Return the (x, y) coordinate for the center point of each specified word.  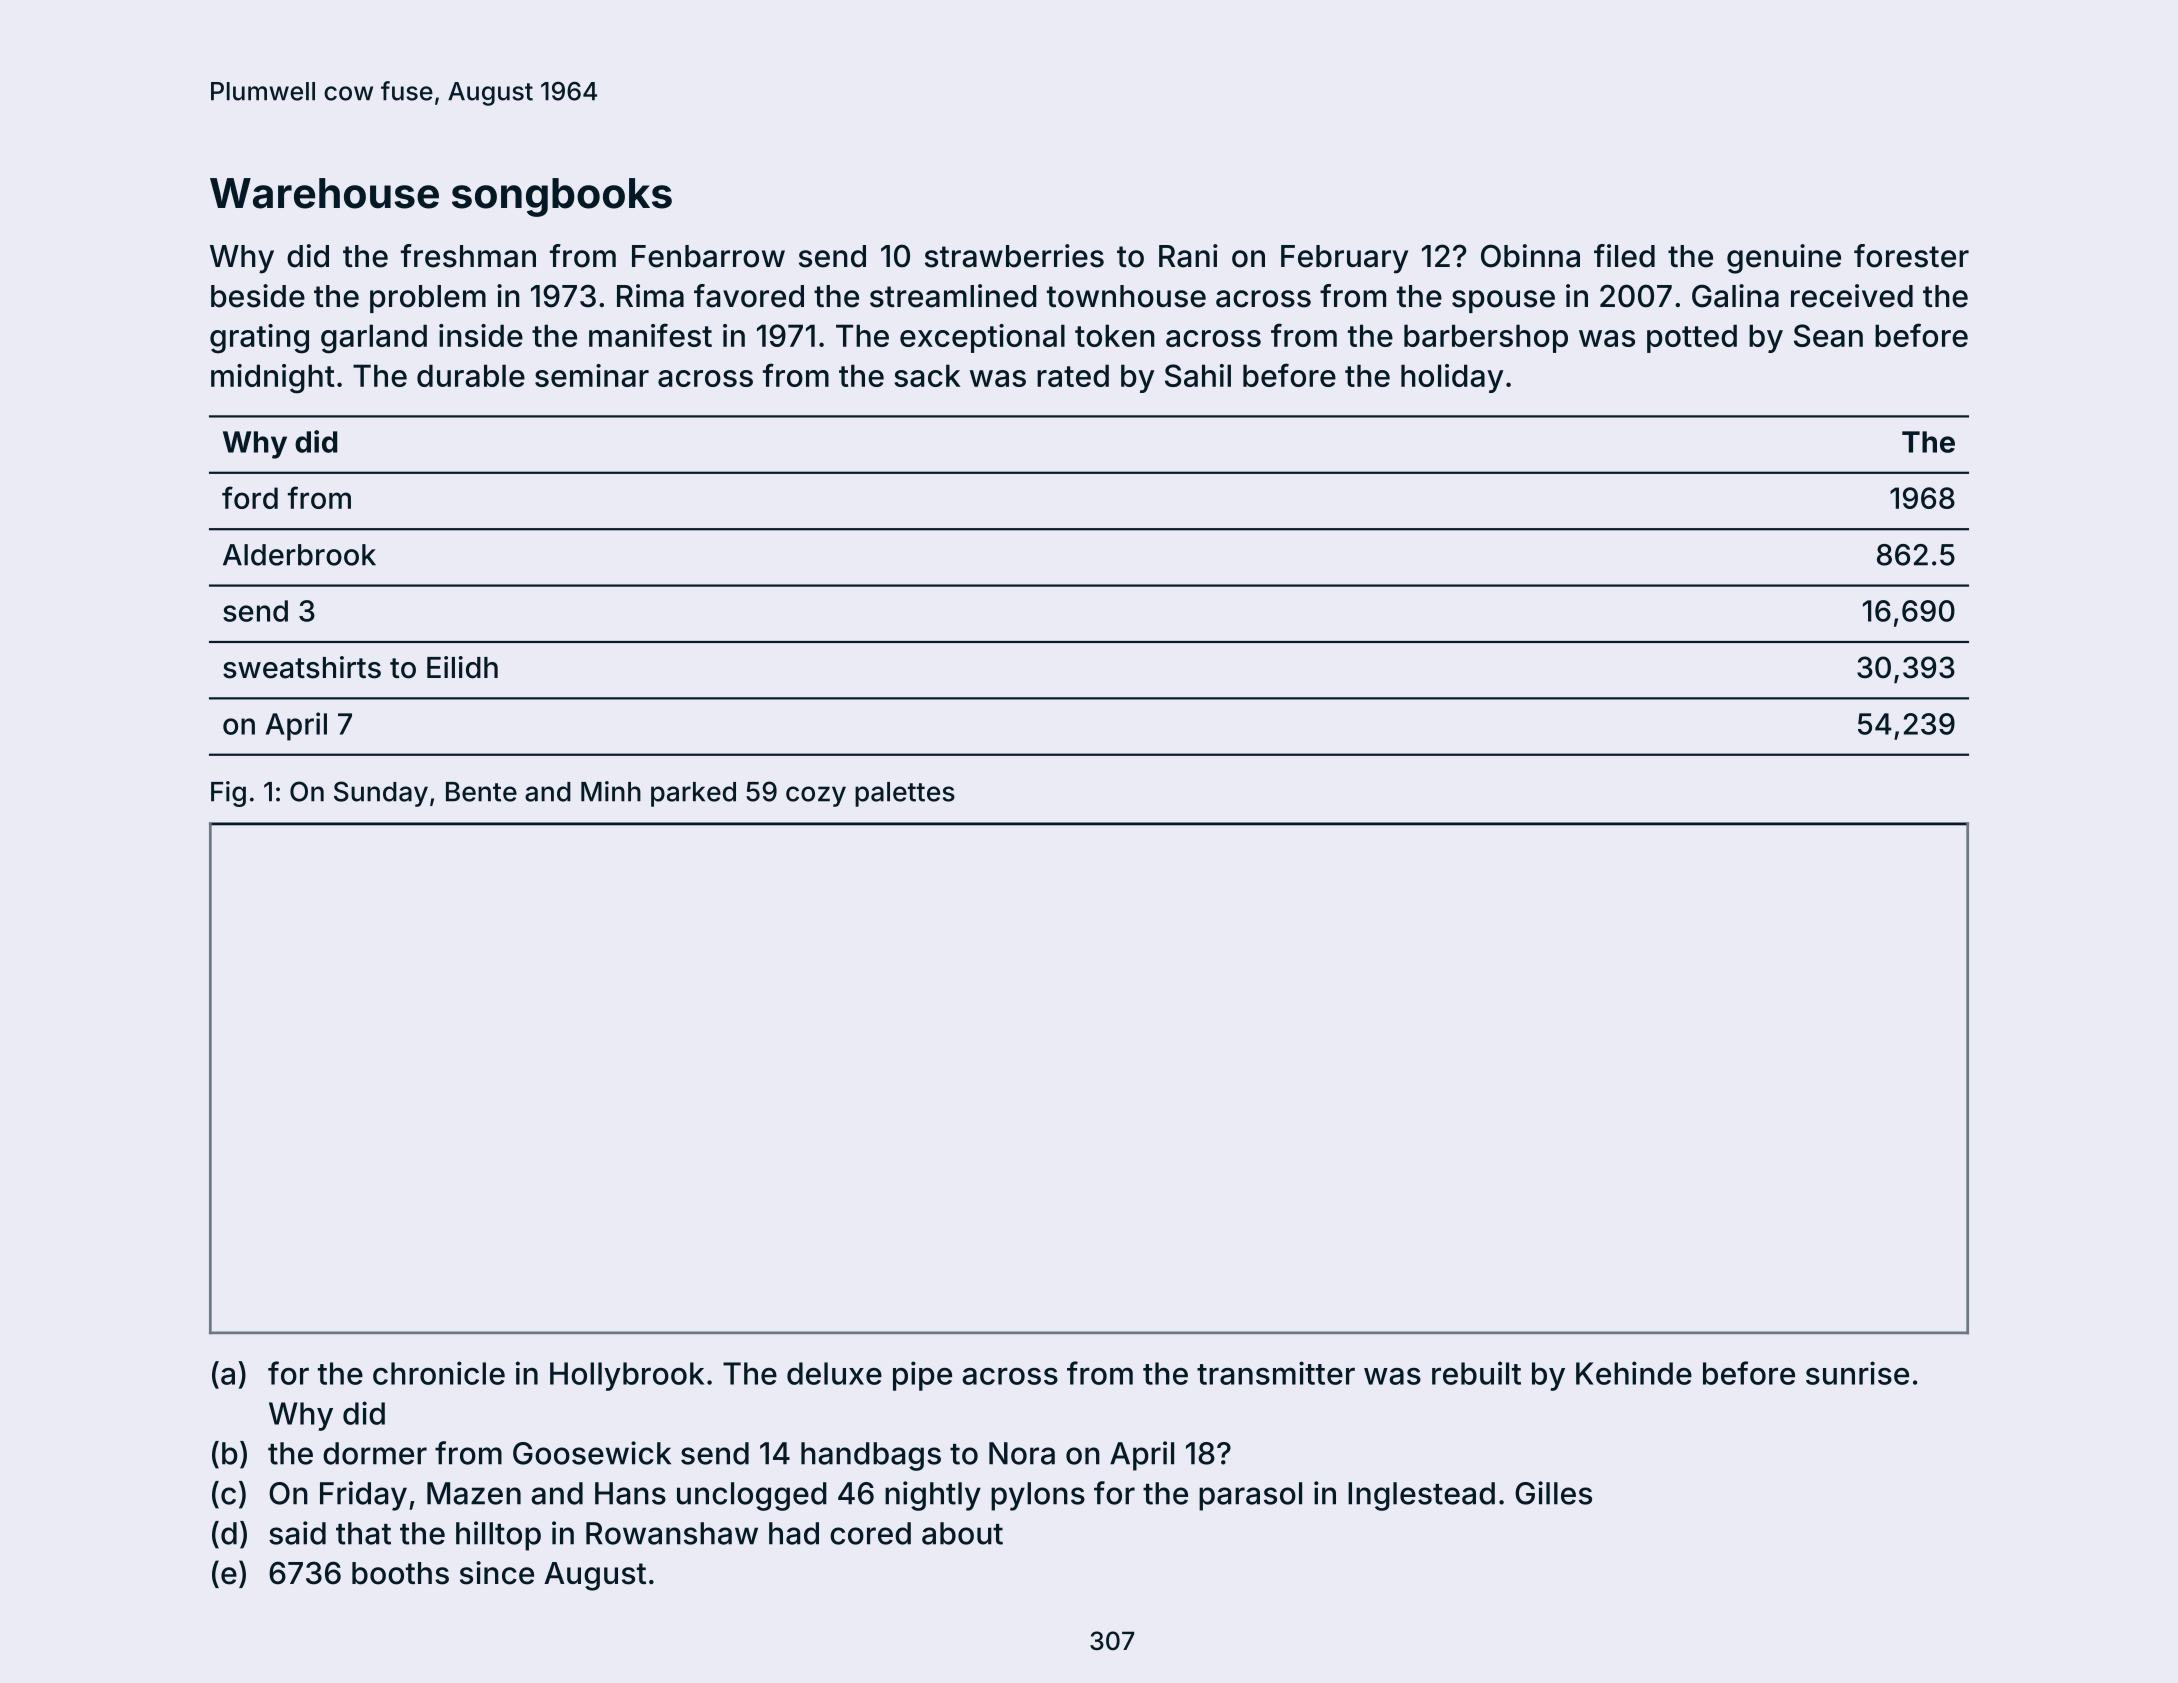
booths (400, 1573)
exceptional (982, 338)
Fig (228, 794)
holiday (1452, 378)
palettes (905, 794)
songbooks (562, 197)
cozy (816, 796)
